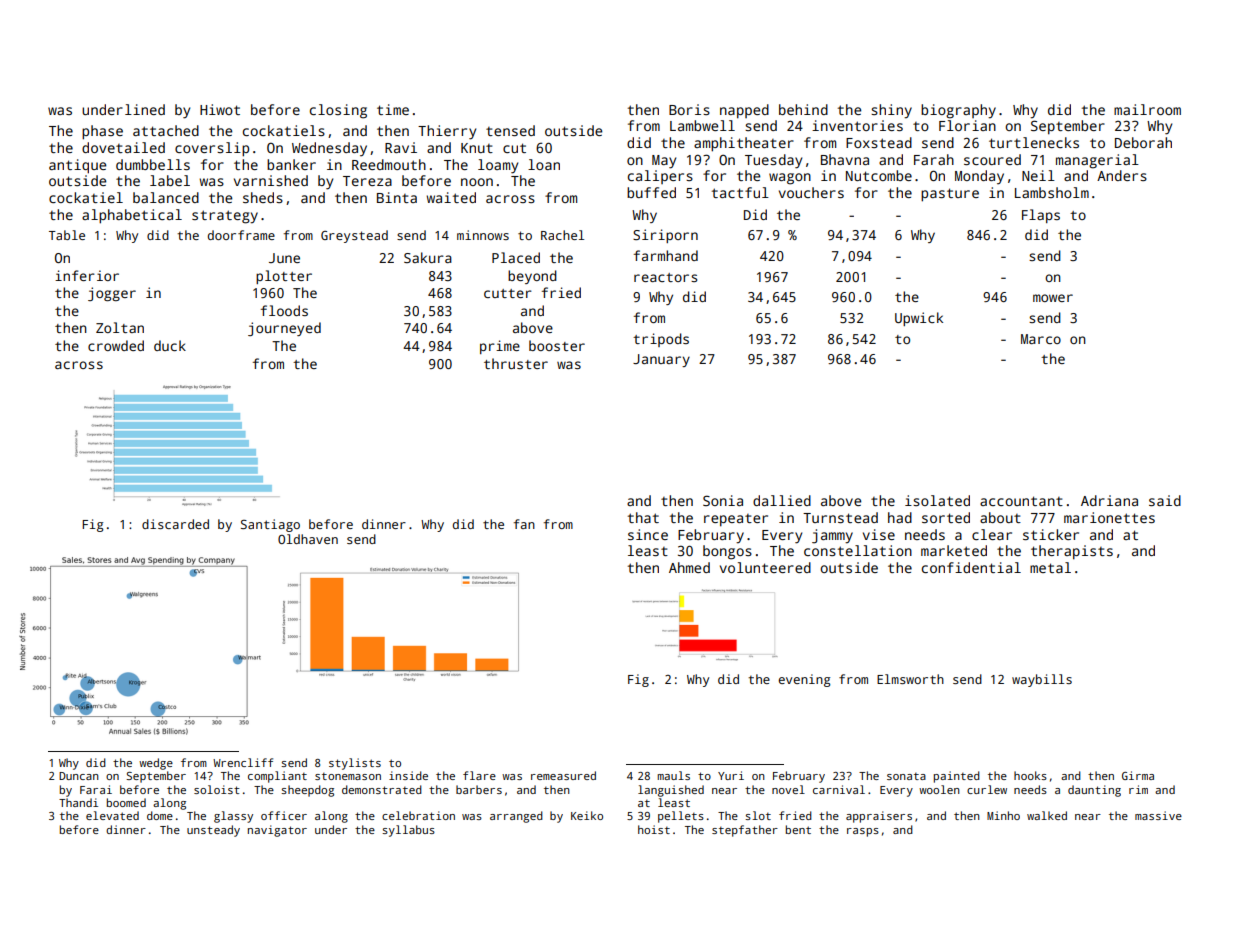 The width and height of the screenshot is (1233, 952). I want to click on fan, so click(524, 524).
